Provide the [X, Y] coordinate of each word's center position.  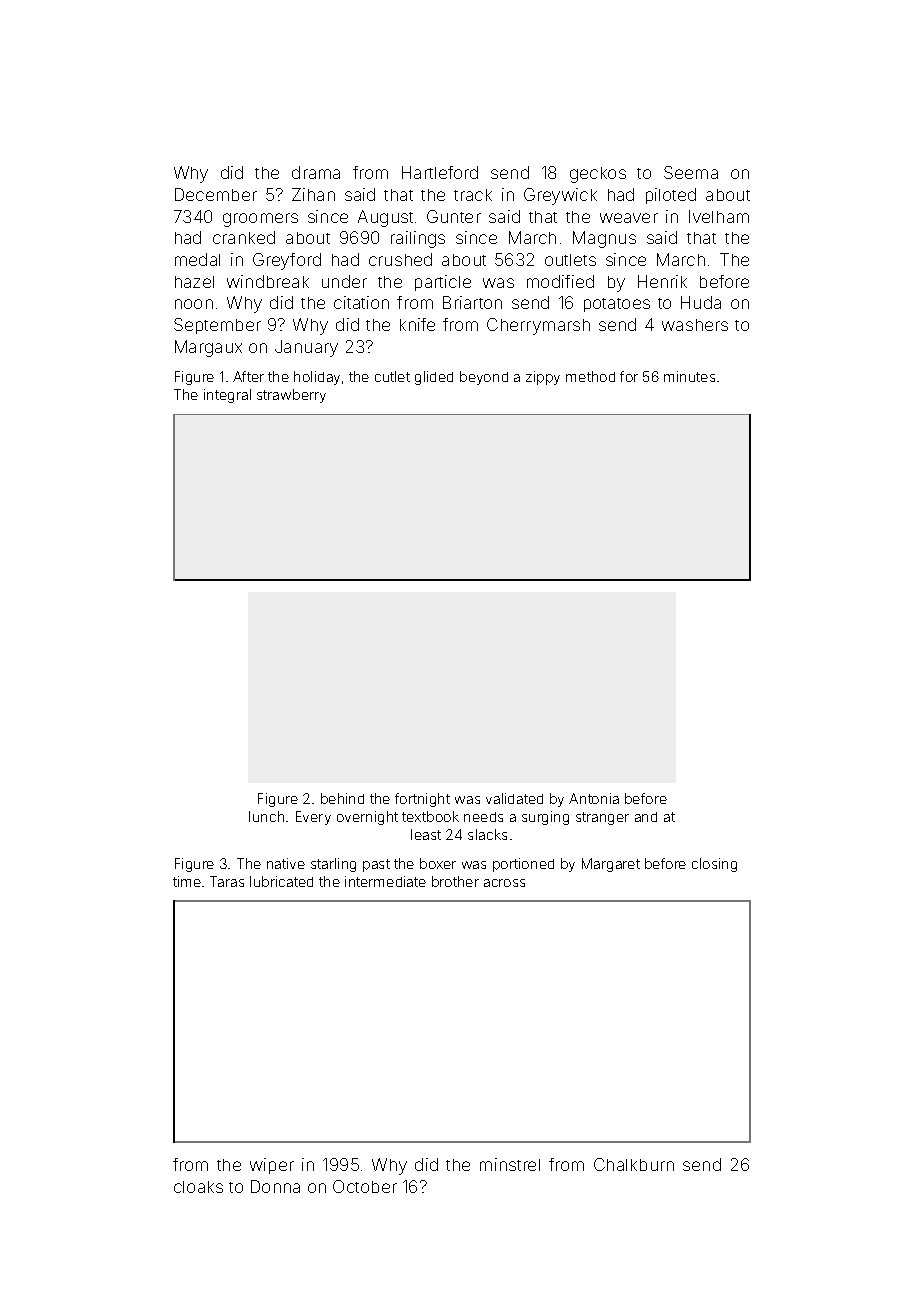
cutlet [392, 376]
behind [342, 798]
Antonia [594, 798]
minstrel [510, 1164]
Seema [691, 172]
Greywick [560, 196]
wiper [272, 1166]
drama [316, 172]
